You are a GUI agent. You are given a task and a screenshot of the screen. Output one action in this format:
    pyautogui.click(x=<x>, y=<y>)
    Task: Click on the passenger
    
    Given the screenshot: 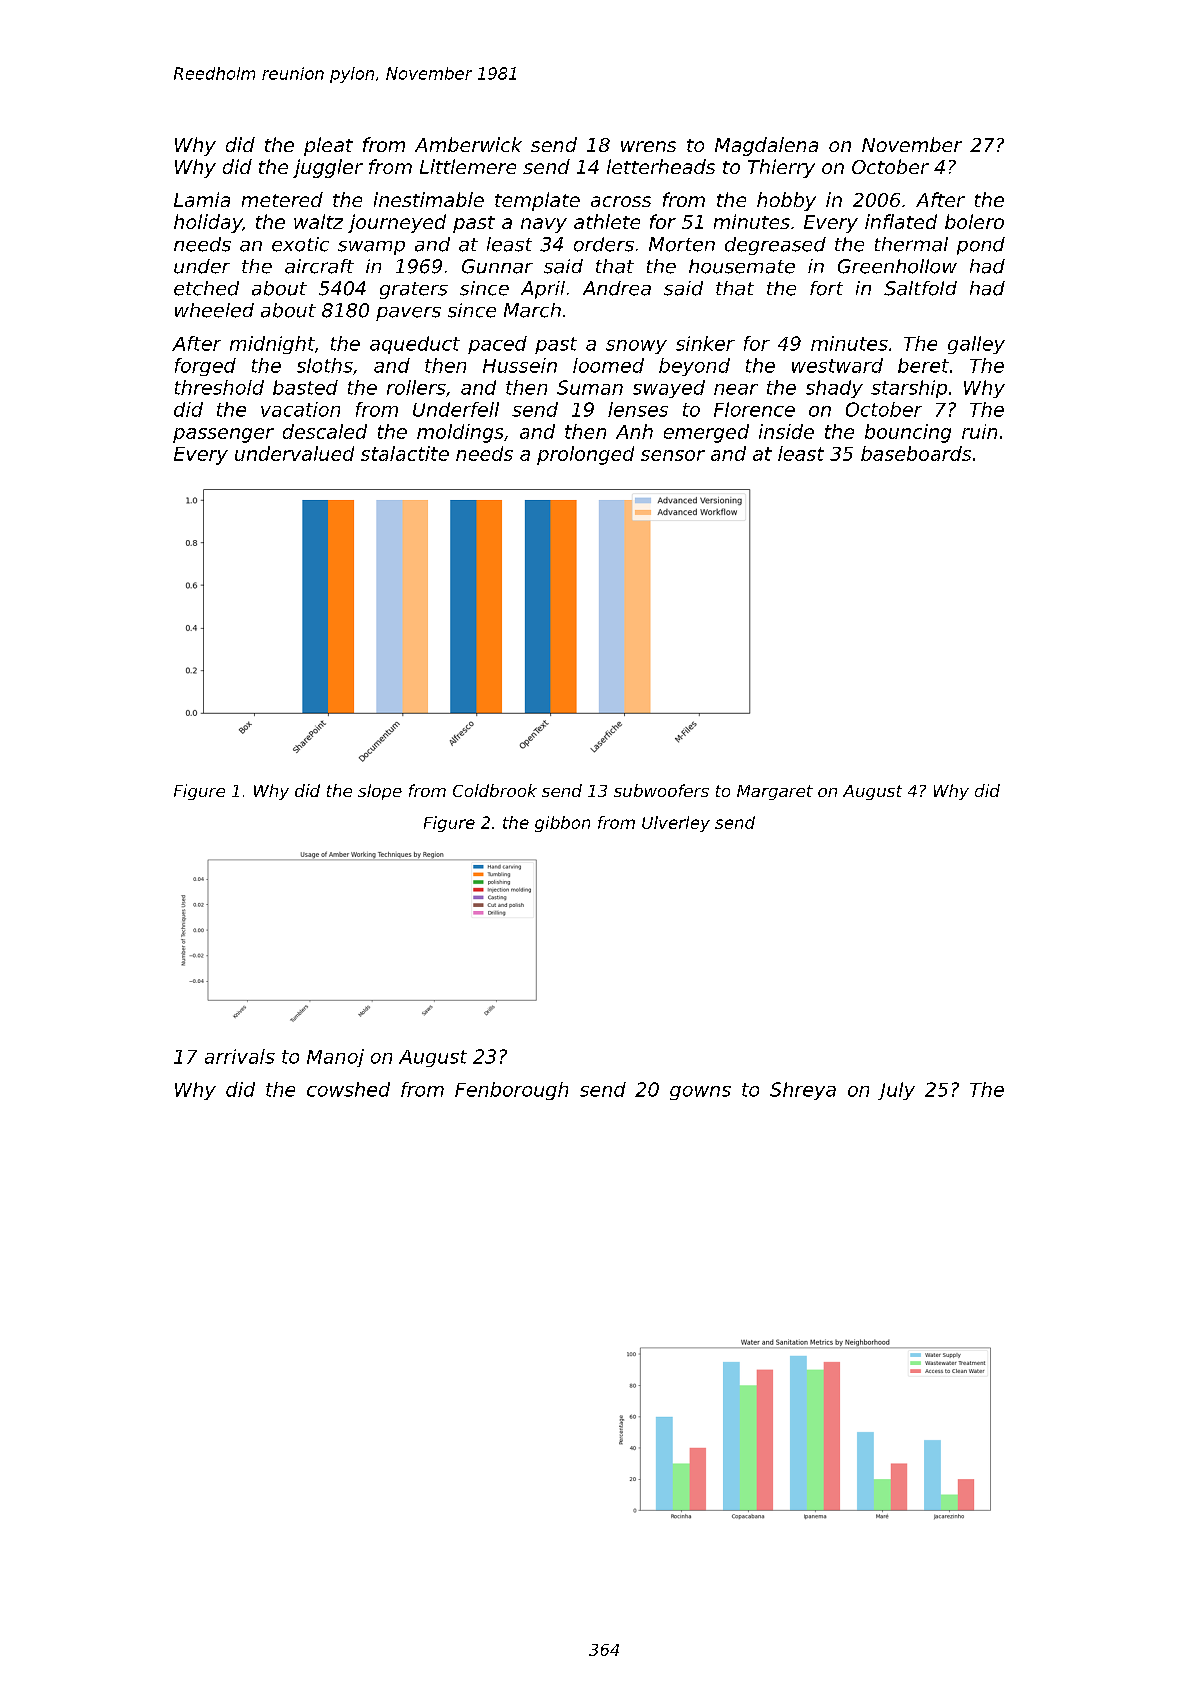 What is the action you would take?
    pyautogui.click(x=223, y=435)
